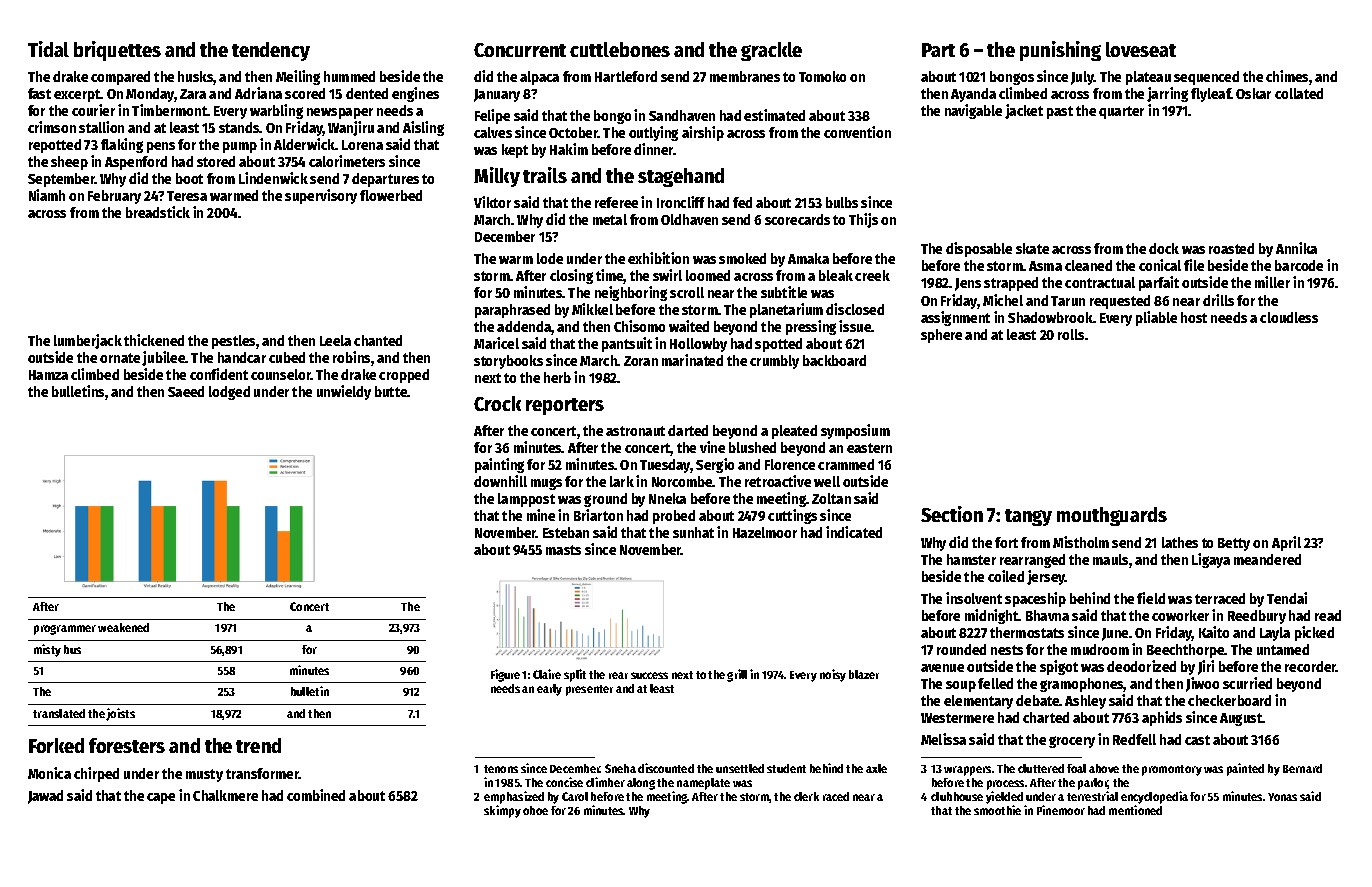  Describe the element at coordinates (742, 202) in the screenshot. I see `fed` at that location.
